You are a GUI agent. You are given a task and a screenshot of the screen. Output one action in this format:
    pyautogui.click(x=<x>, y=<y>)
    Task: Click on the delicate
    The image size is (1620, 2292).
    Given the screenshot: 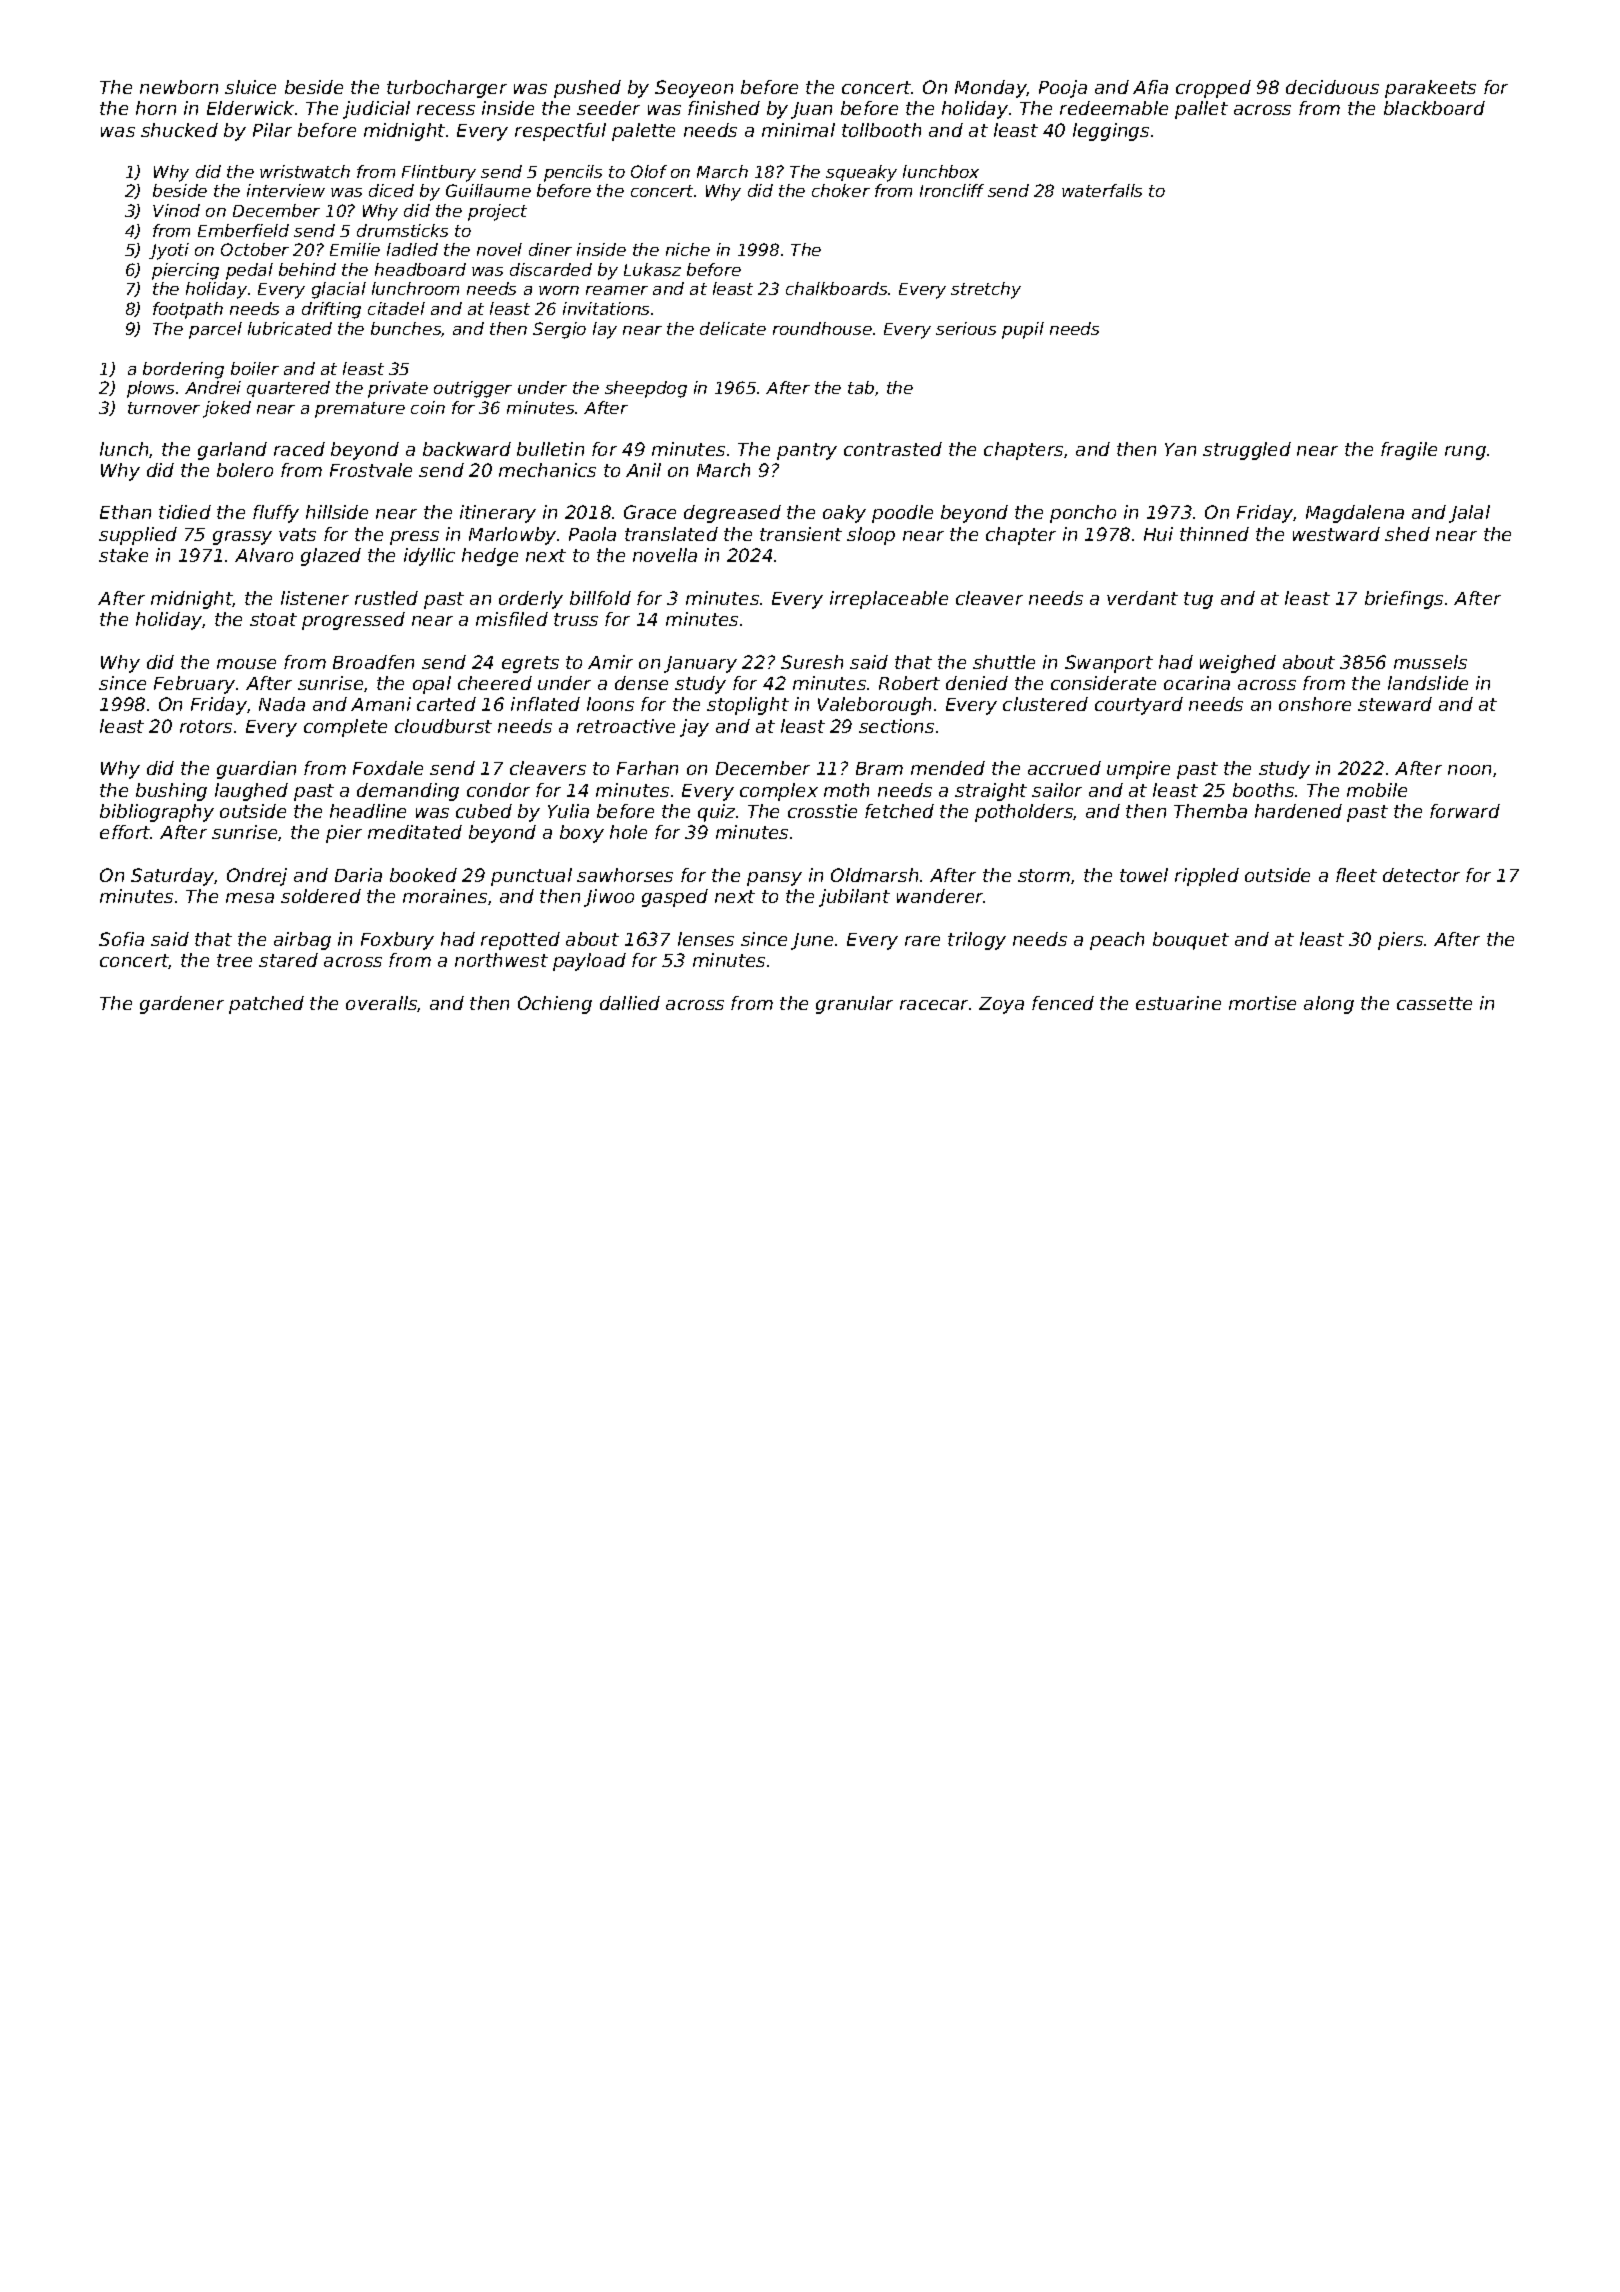 What is the action you would take?
    pyautogui.click(x=733, y=328)
